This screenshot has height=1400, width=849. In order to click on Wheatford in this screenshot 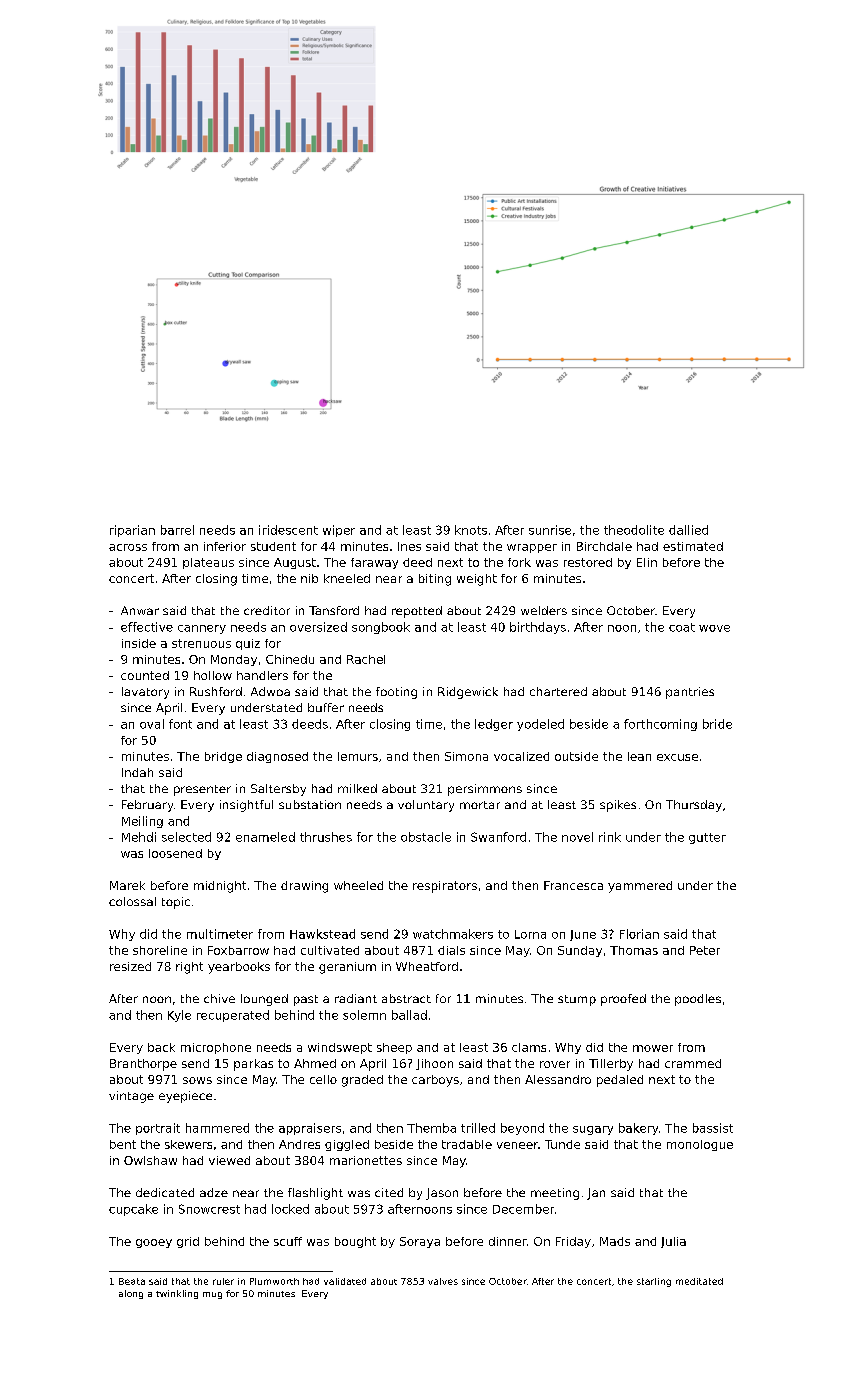, I will do `click(427, 966)`.
